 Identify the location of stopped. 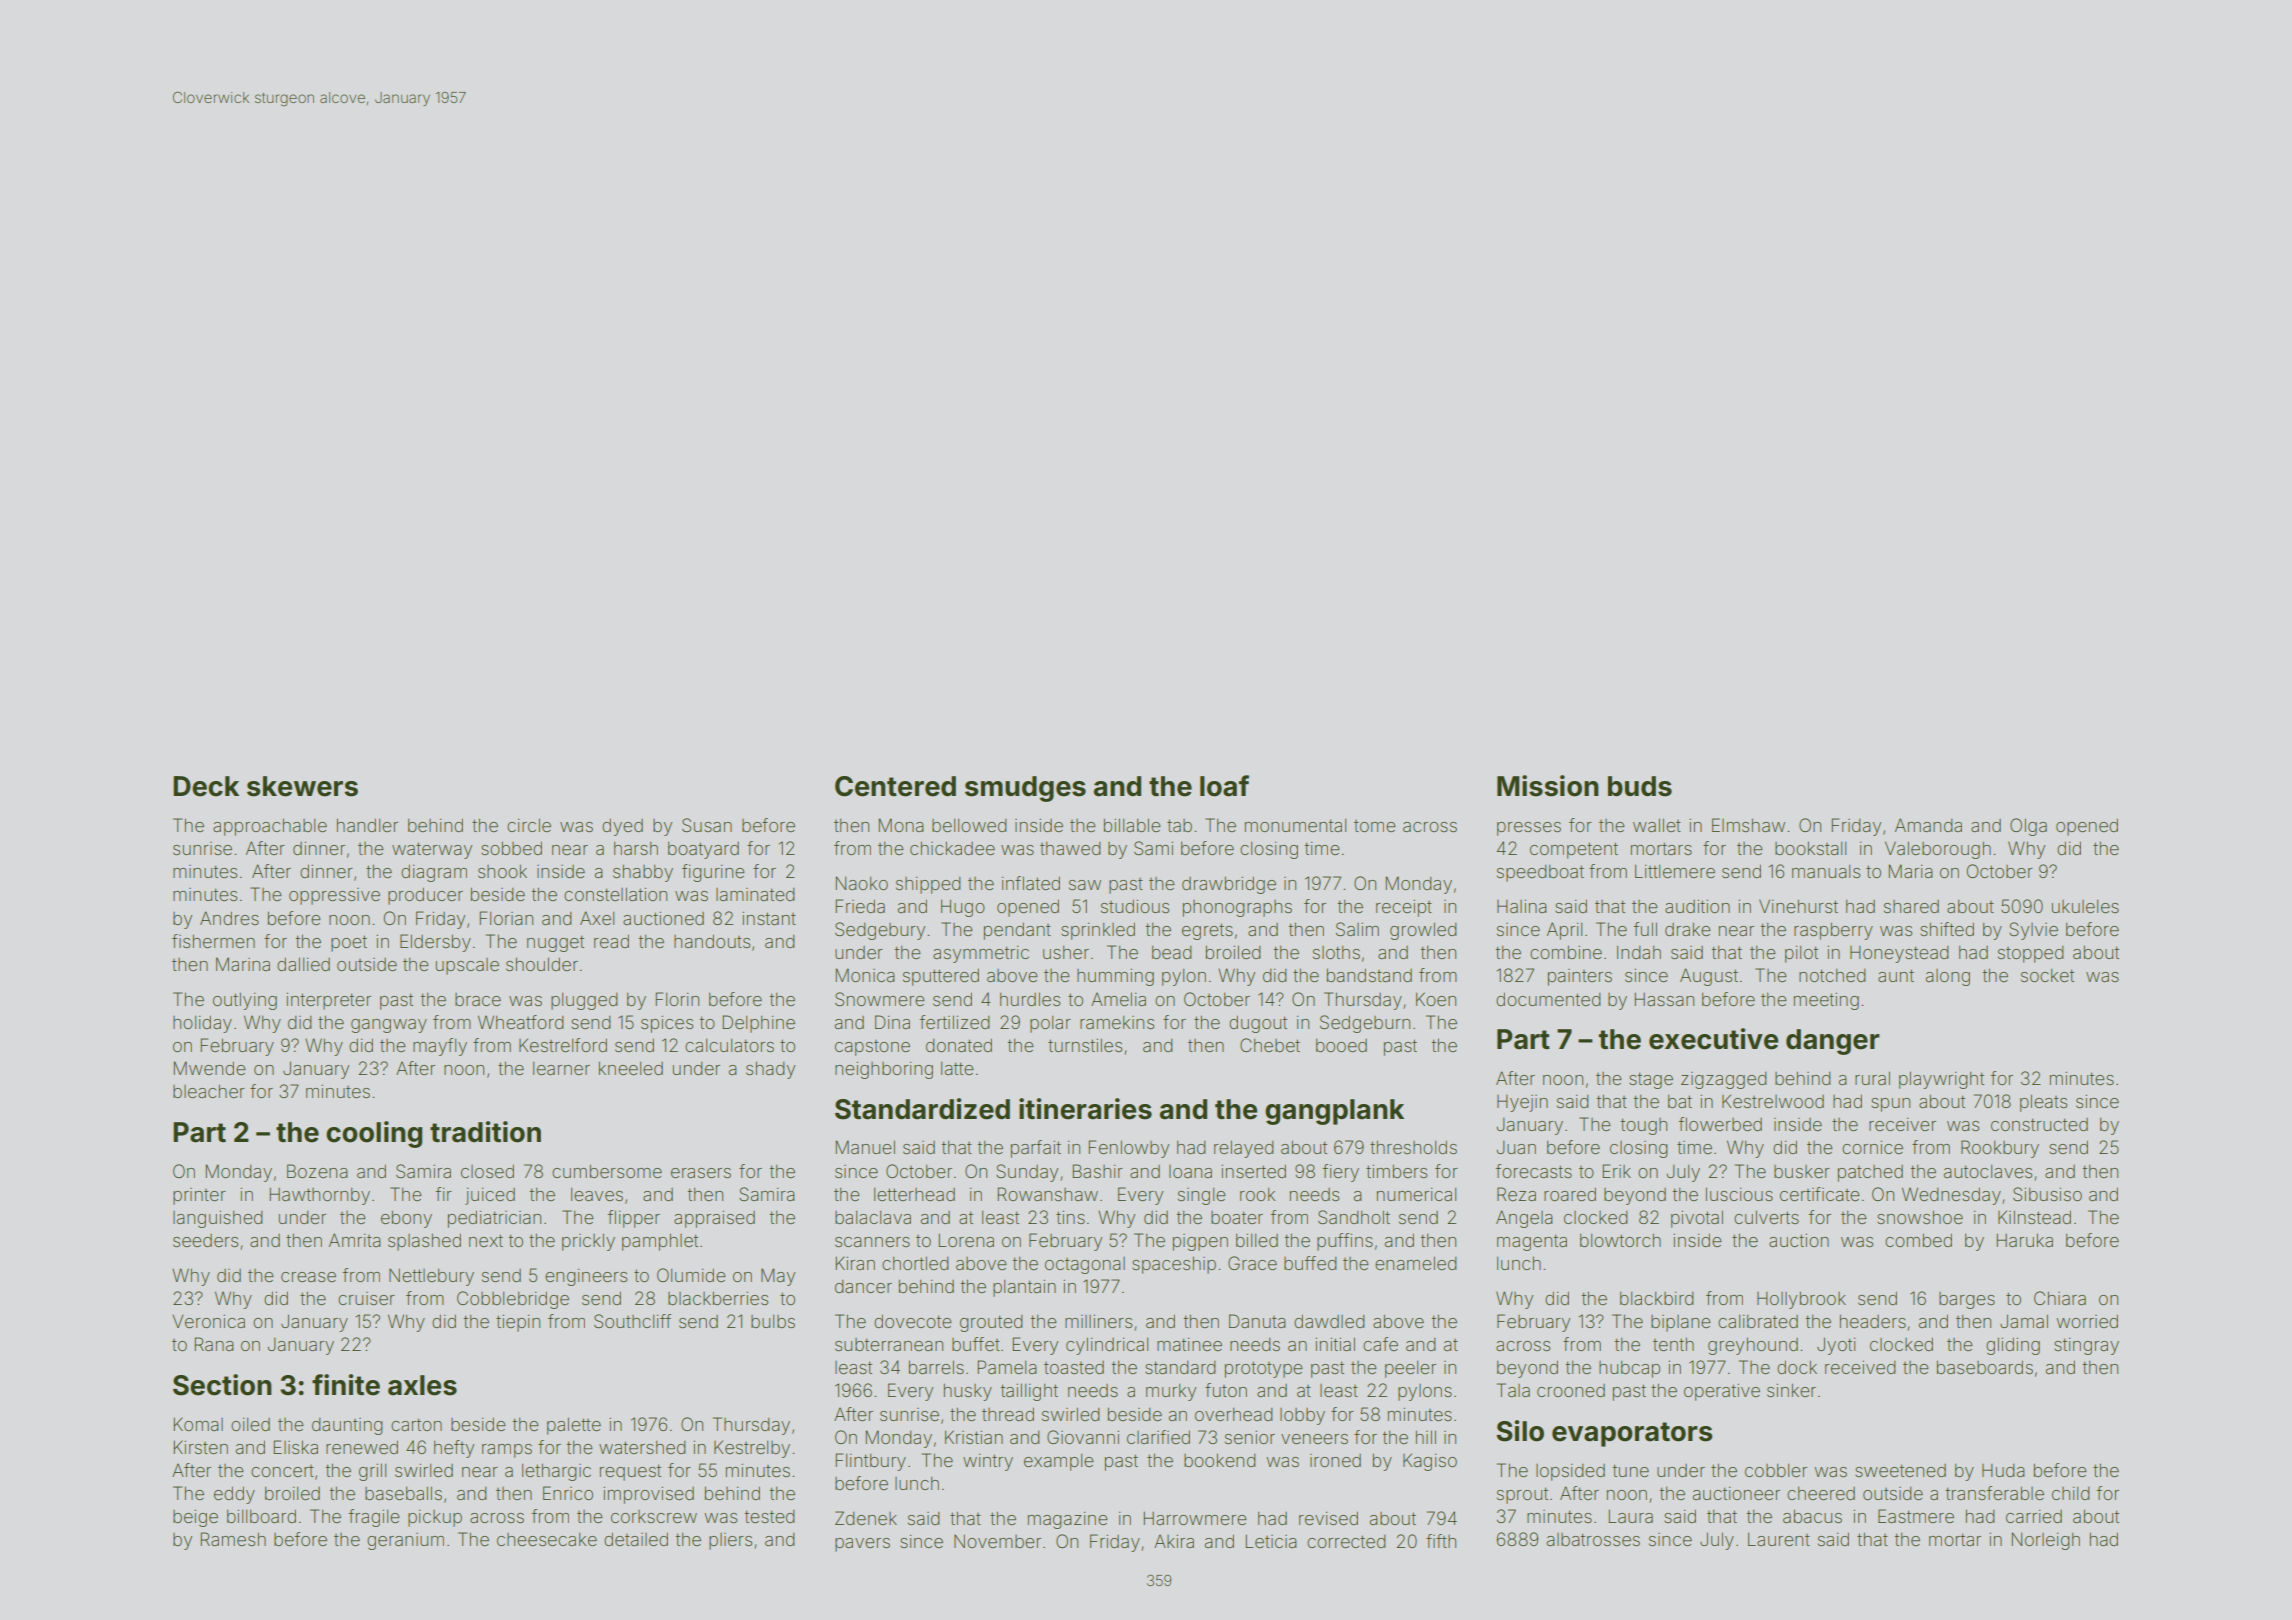
(2031, 954).
